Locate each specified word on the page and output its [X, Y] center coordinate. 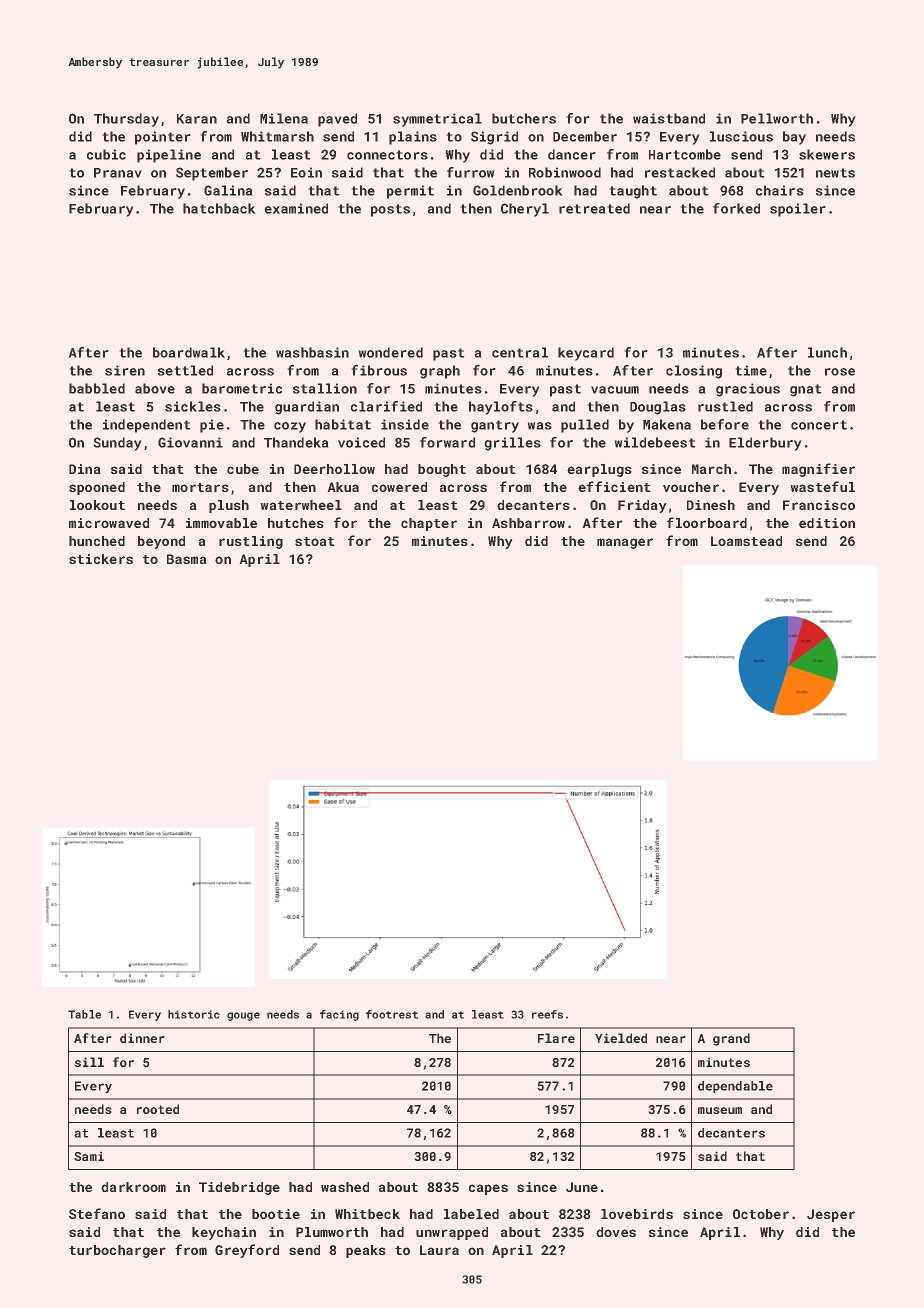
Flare [556, 1038]
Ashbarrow [528, 523]
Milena [284, 118]
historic [194, 1014]
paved [337, 120]
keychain [224, 1233]
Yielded [621, 1038]
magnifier [818, 470]
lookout [97, 505]
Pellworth [777, 118]
